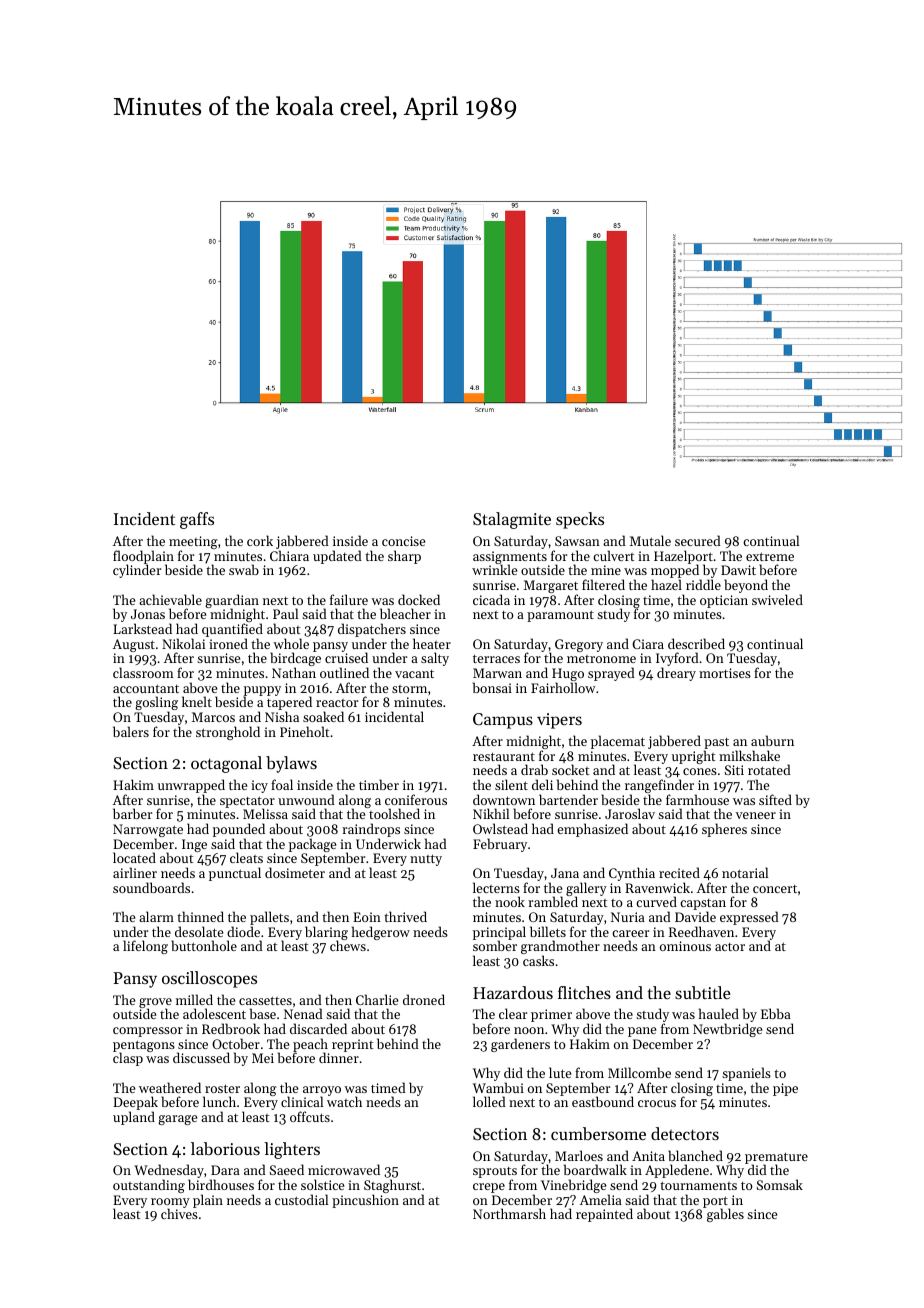  I want to click on pipe, so click(785, 1089).
